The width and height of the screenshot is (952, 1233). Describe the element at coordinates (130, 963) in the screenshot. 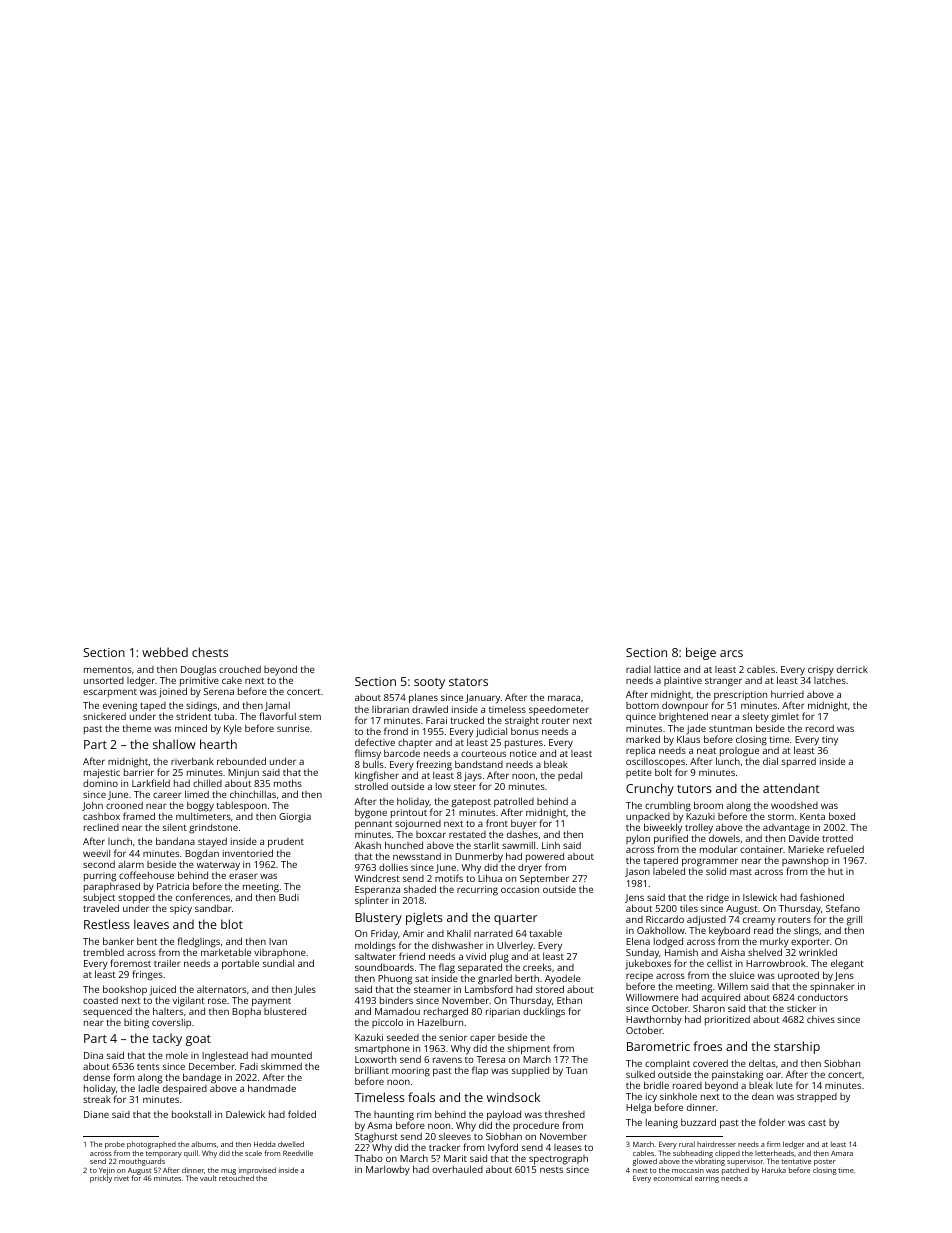

I see `foremost` at that location.
